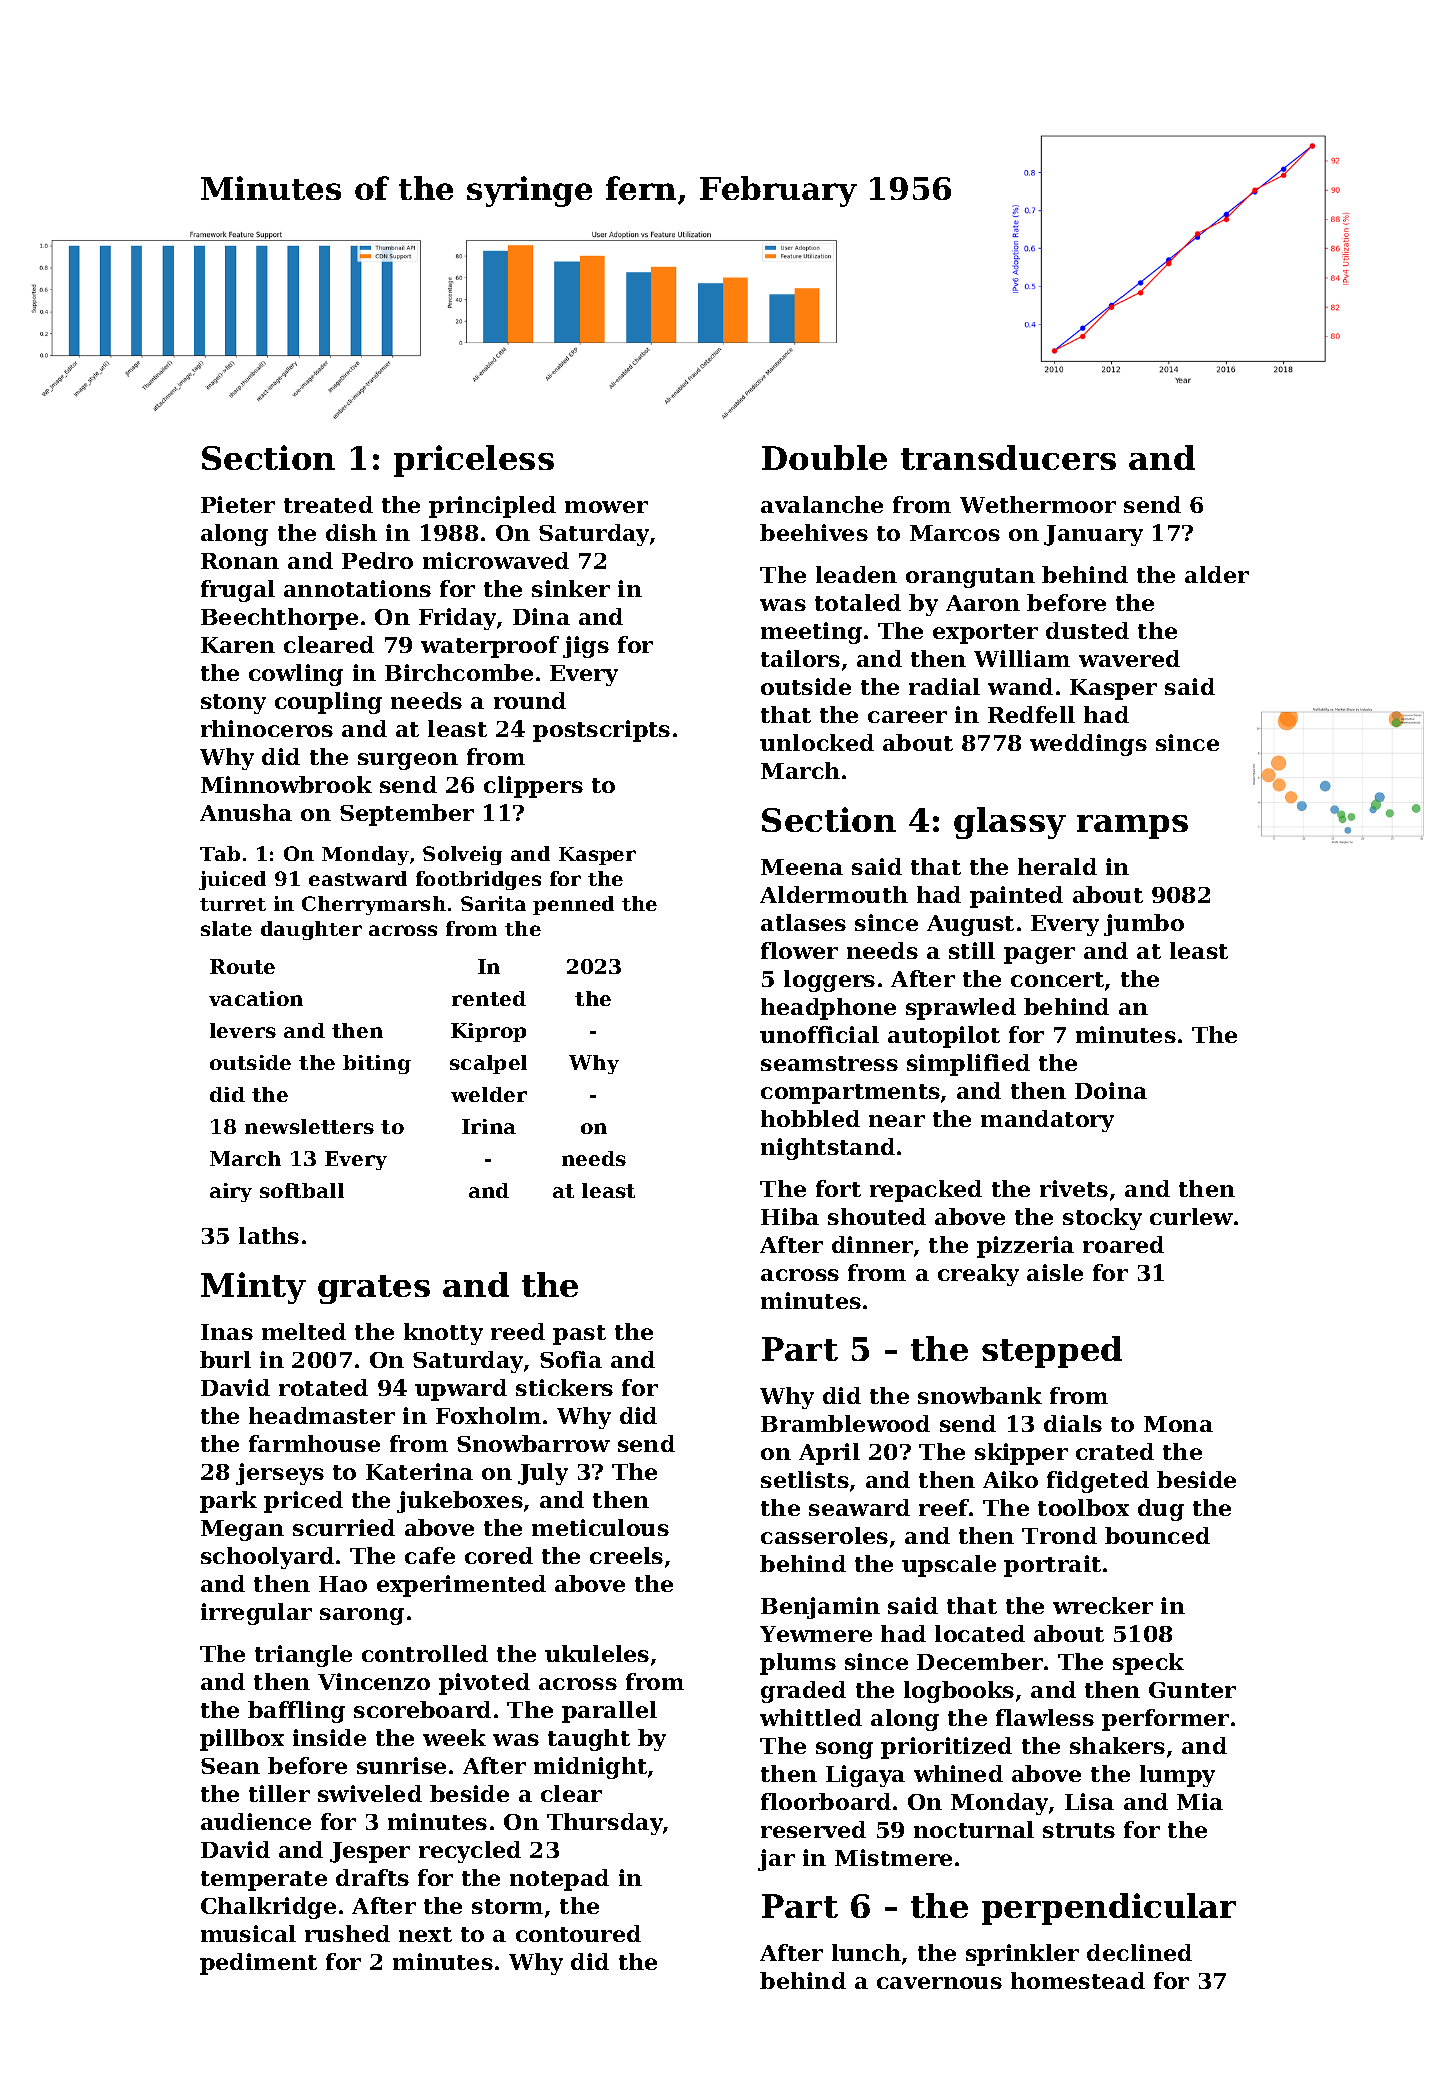  I want to click on tailors, so click(800, 658).
